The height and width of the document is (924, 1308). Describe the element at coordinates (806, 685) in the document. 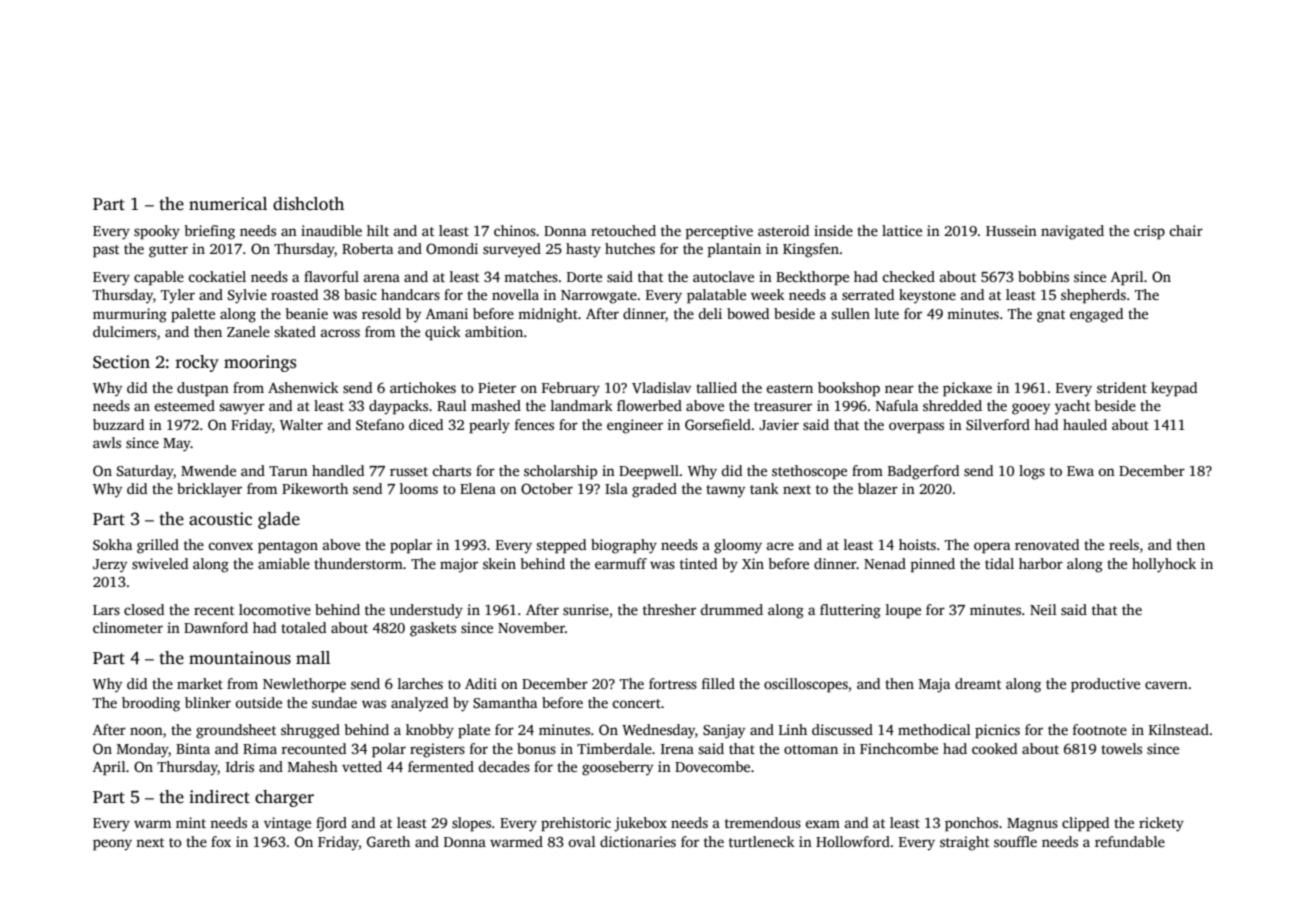

I see `oscilloscopes` at that location.
